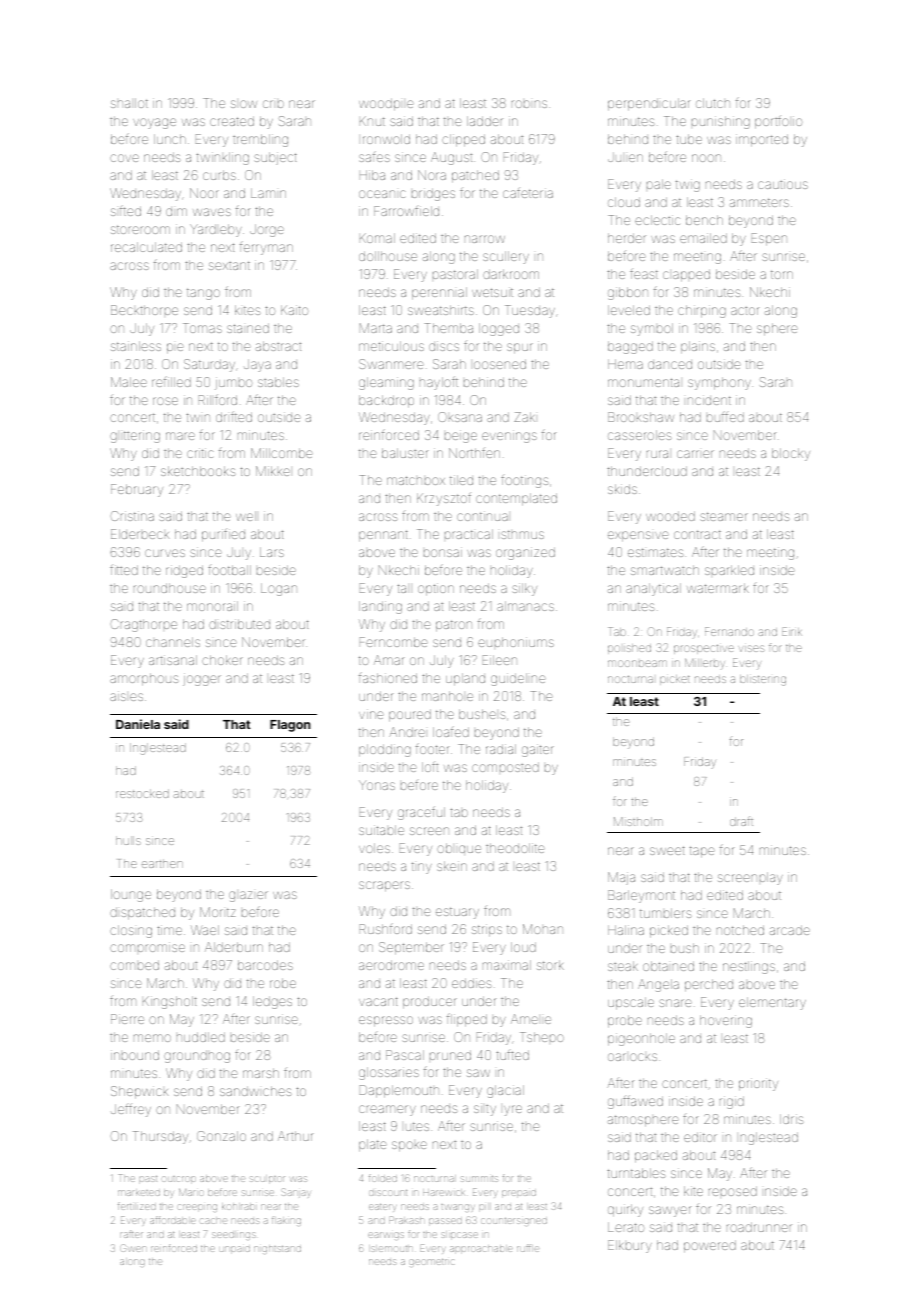 The image size is (924, 1308). Describe the element at coordinates (406, 211) in the page. I see `Farrowfield` at that location.
